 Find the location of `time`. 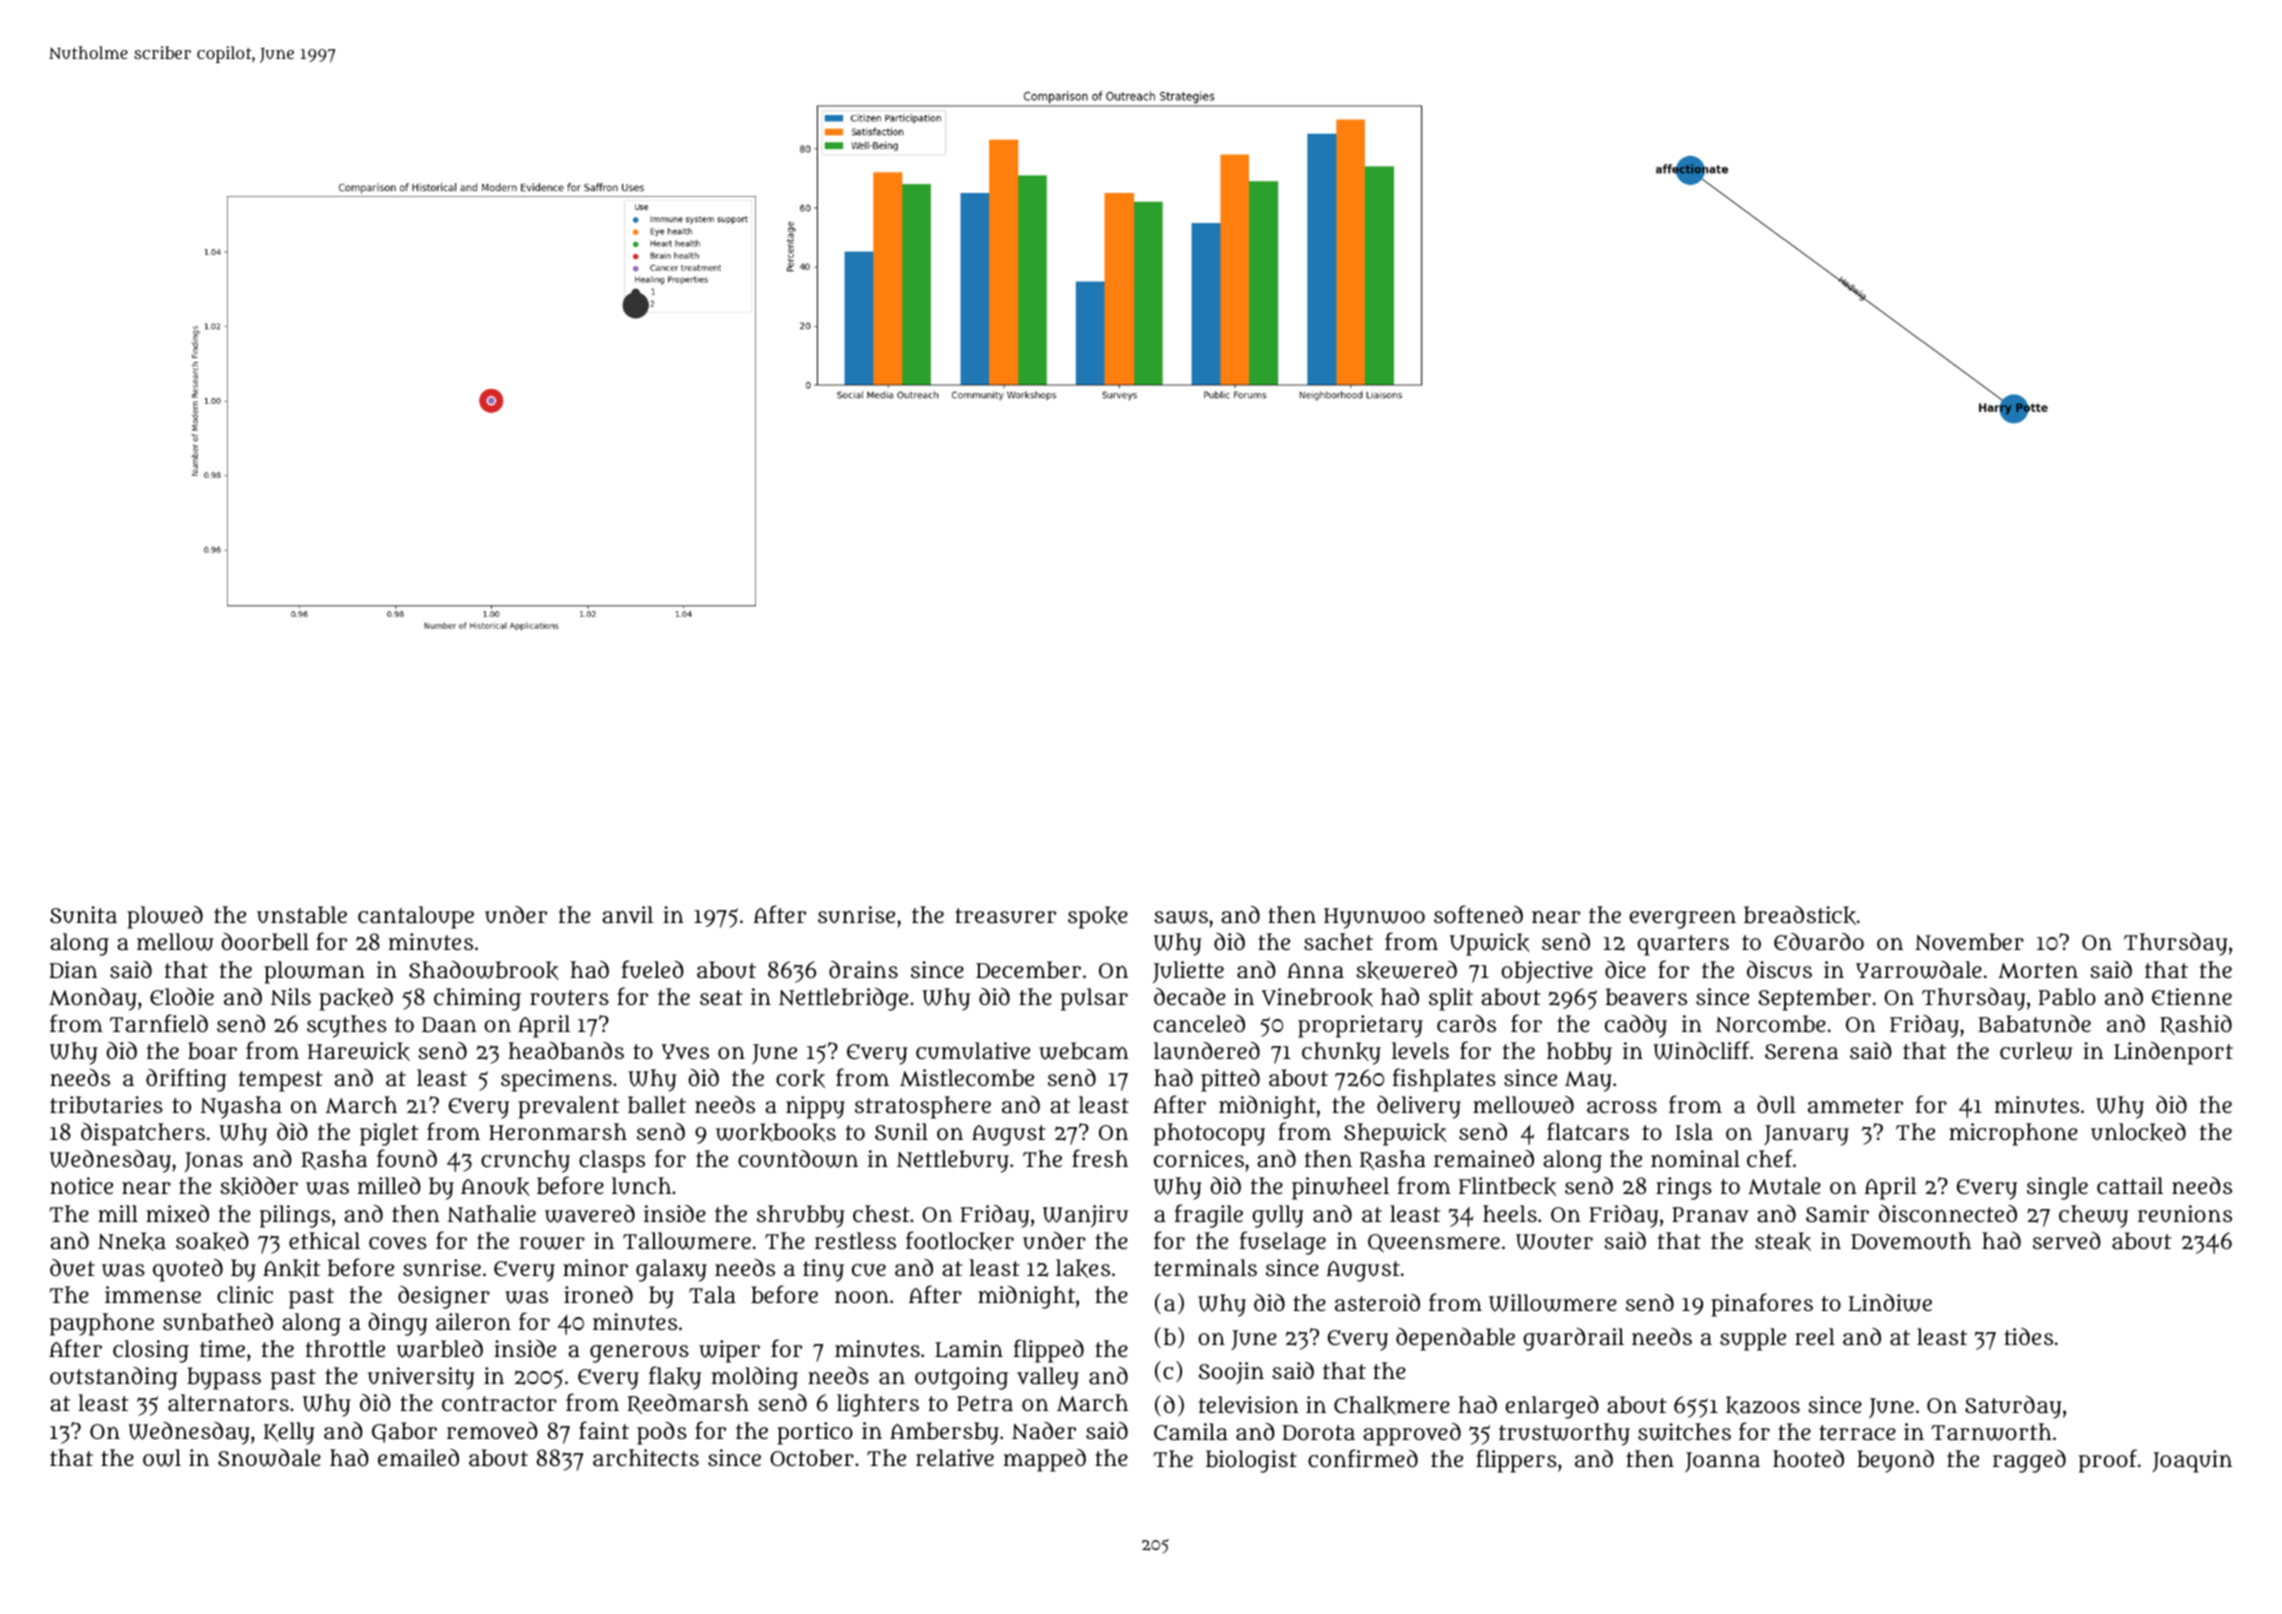

time is located at coordinates (222, 1348).
